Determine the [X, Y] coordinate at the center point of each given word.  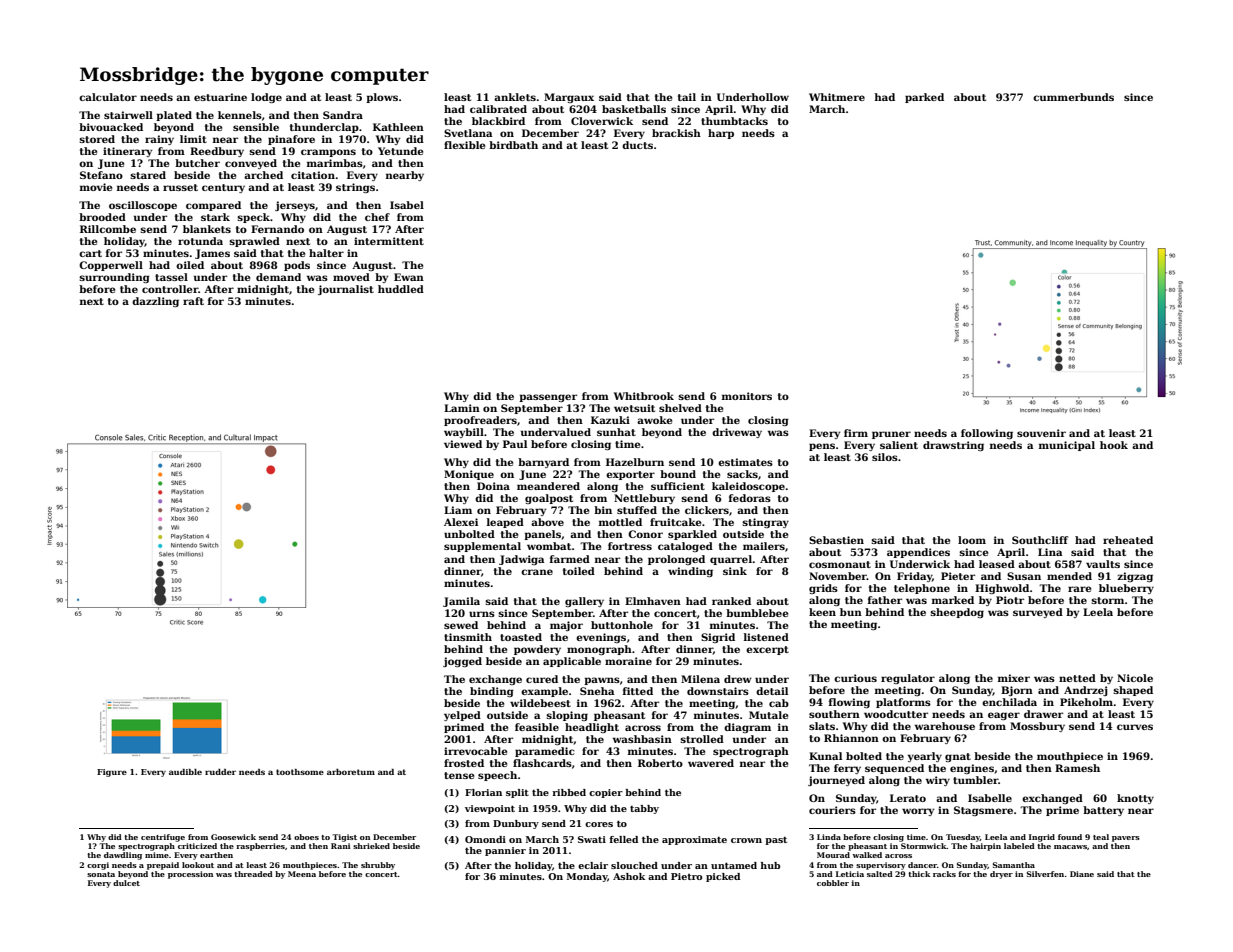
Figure [112, 773]
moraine [628, 661]
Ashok [629, 876]
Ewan [409, 277]
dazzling [155, 302]
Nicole [1135, 678]
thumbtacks [734, 121]
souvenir [1041, 433]
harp [721, 134]
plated [174, 116]
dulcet [126, 883]
